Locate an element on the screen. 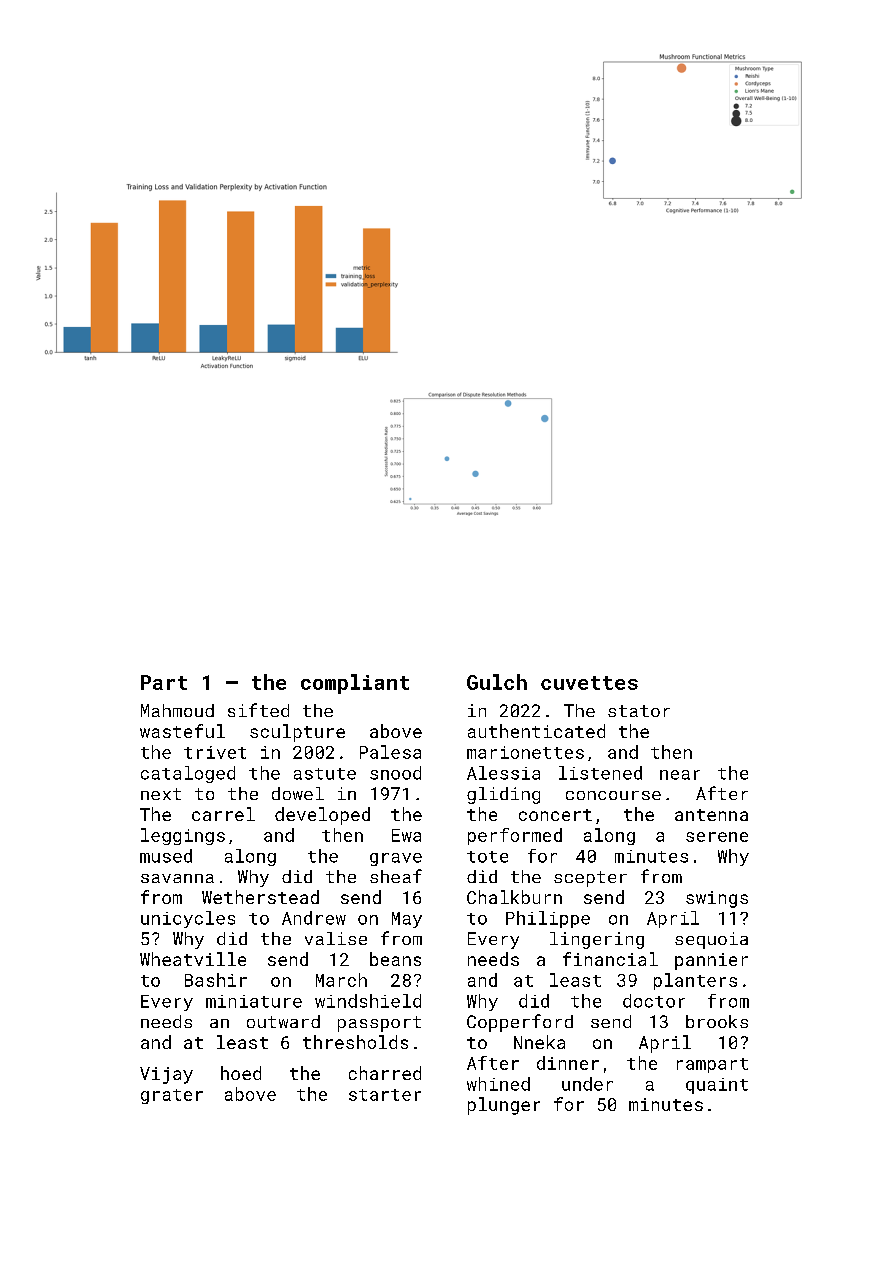 This screenshot has width=889, height=1262. Copperford is located at coordinates (520, 1023).
